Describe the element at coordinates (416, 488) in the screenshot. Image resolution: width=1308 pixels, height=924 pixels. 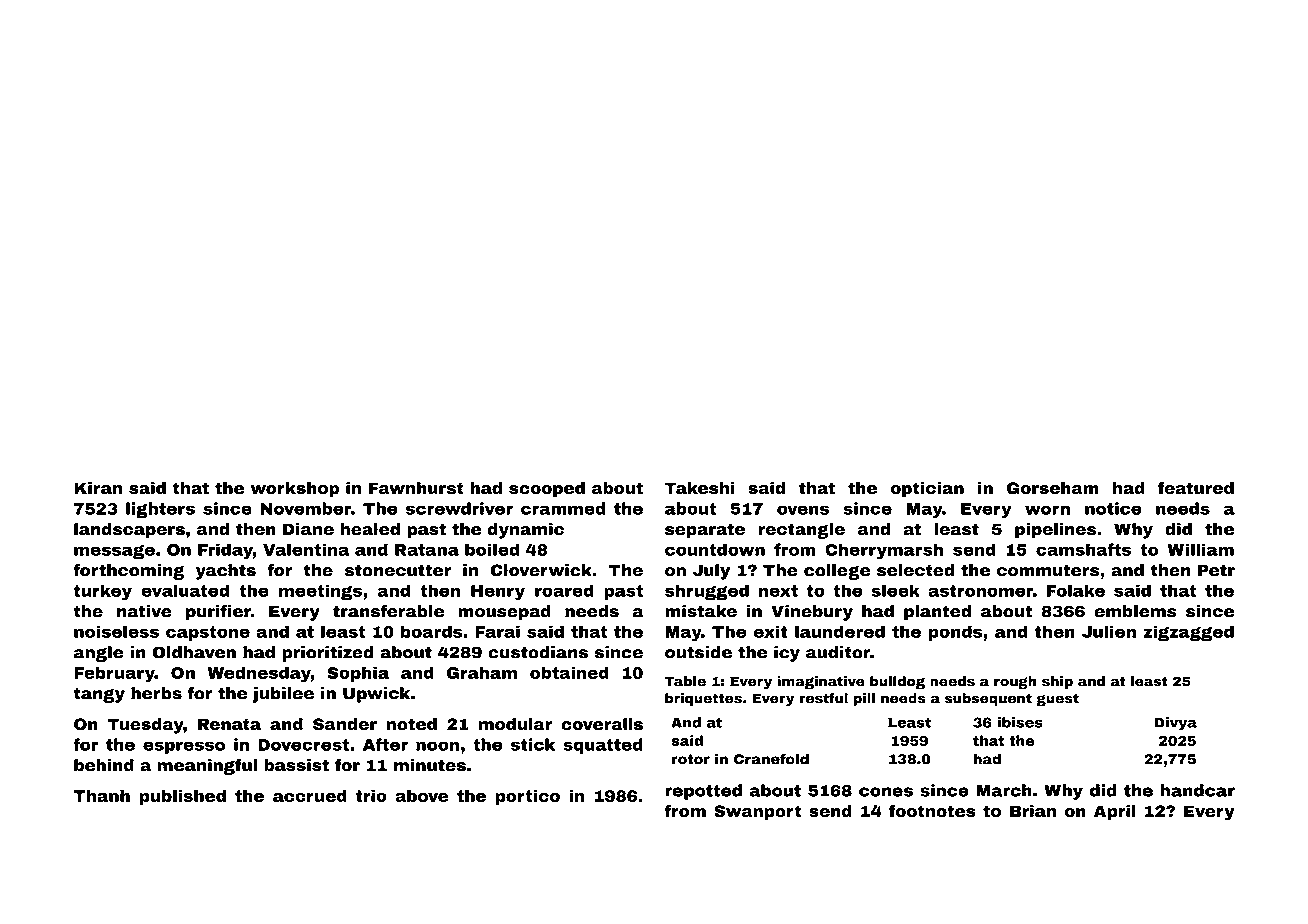
I see `Fawnhurst` at that location.
